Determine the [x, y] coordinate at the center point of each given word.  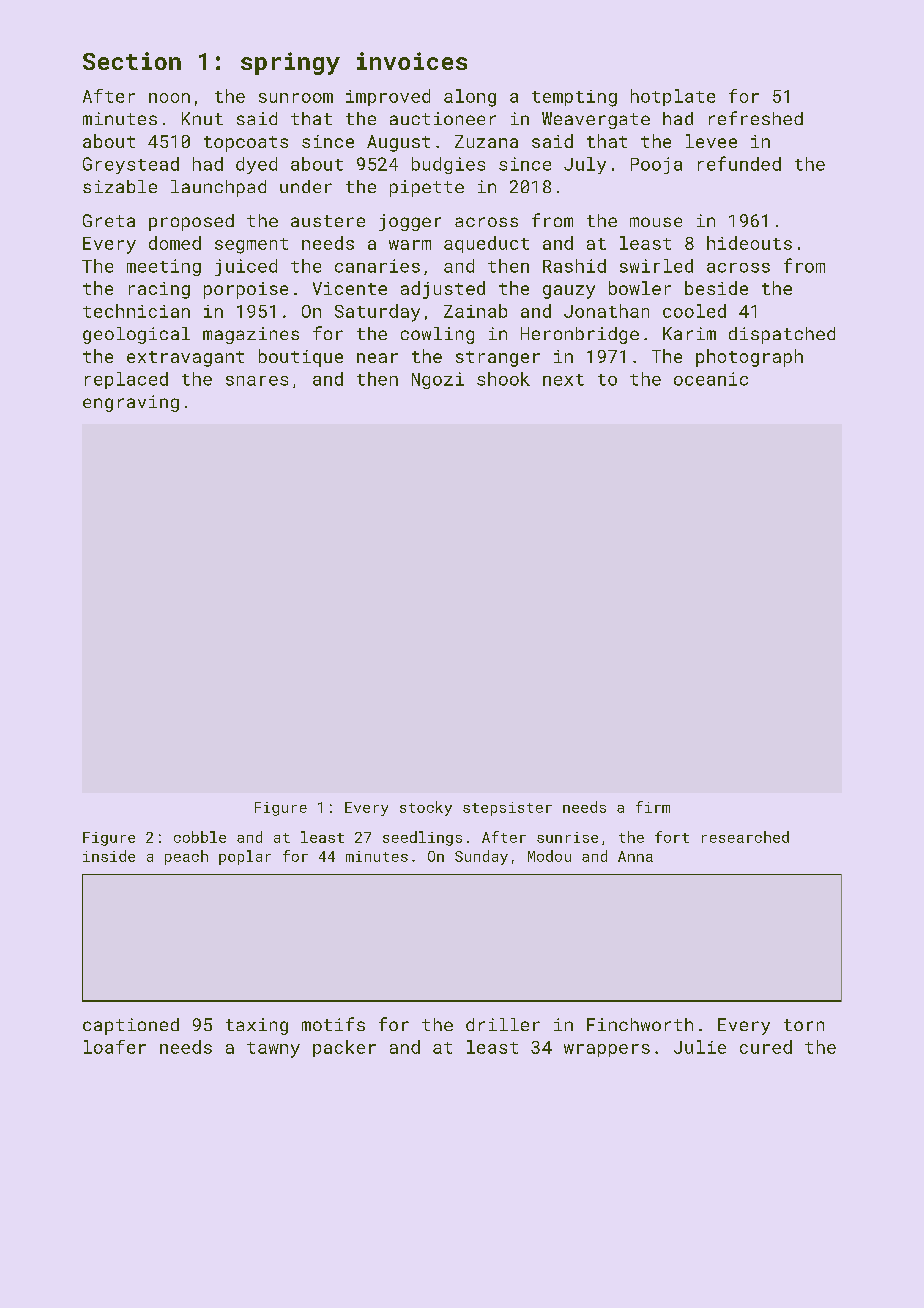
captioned [131, 1026]
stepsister [507, 809]
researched [745, 837]
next [563, 380]
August [398, 143]
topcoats [246, 144]
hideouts [749, 243]
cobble [200, 837]
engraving [131, 403]
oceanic [711, 379]
